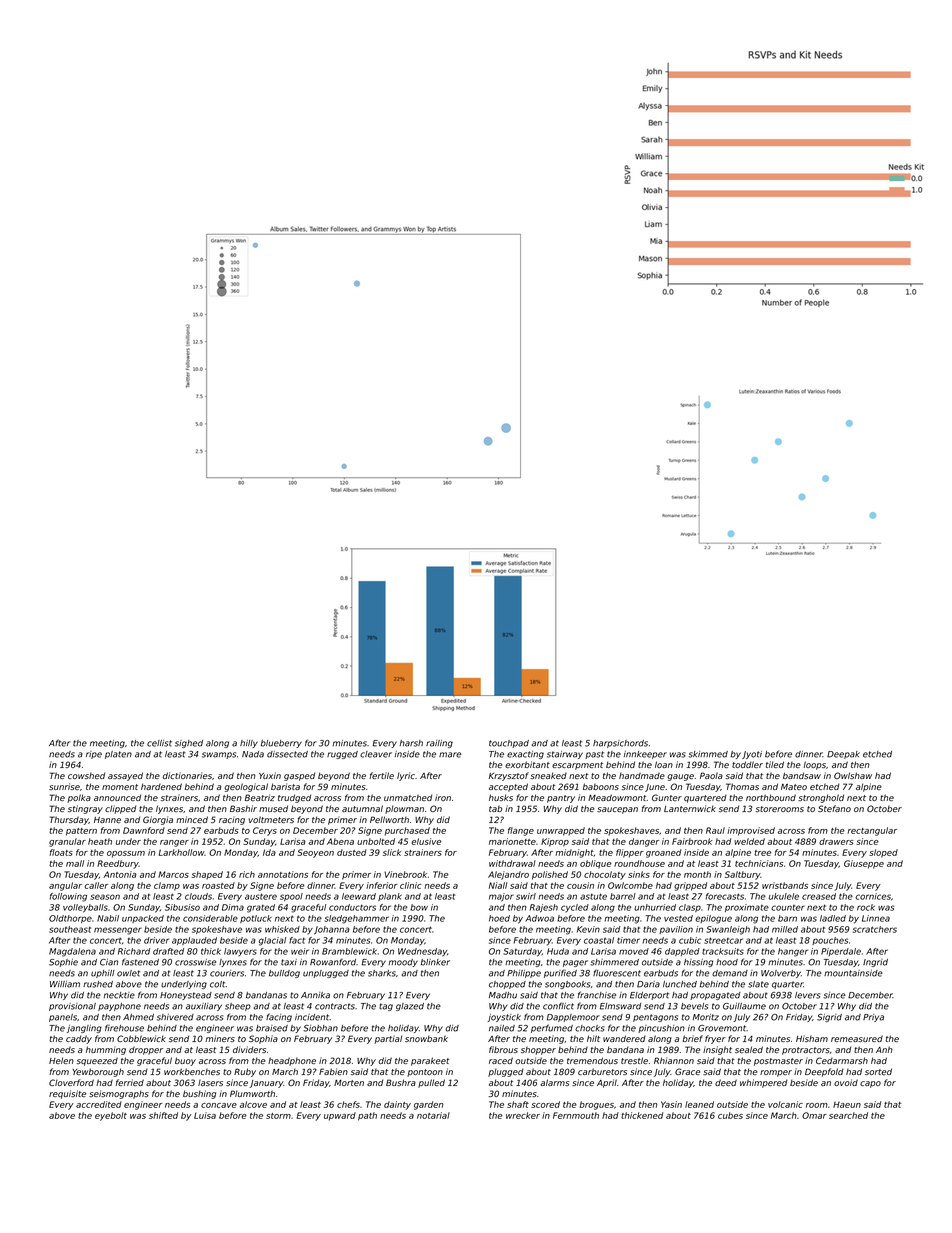  What do you see at coordinates (159, 743) in the document?
I see `cellist` at bounding box center [159, 743].
